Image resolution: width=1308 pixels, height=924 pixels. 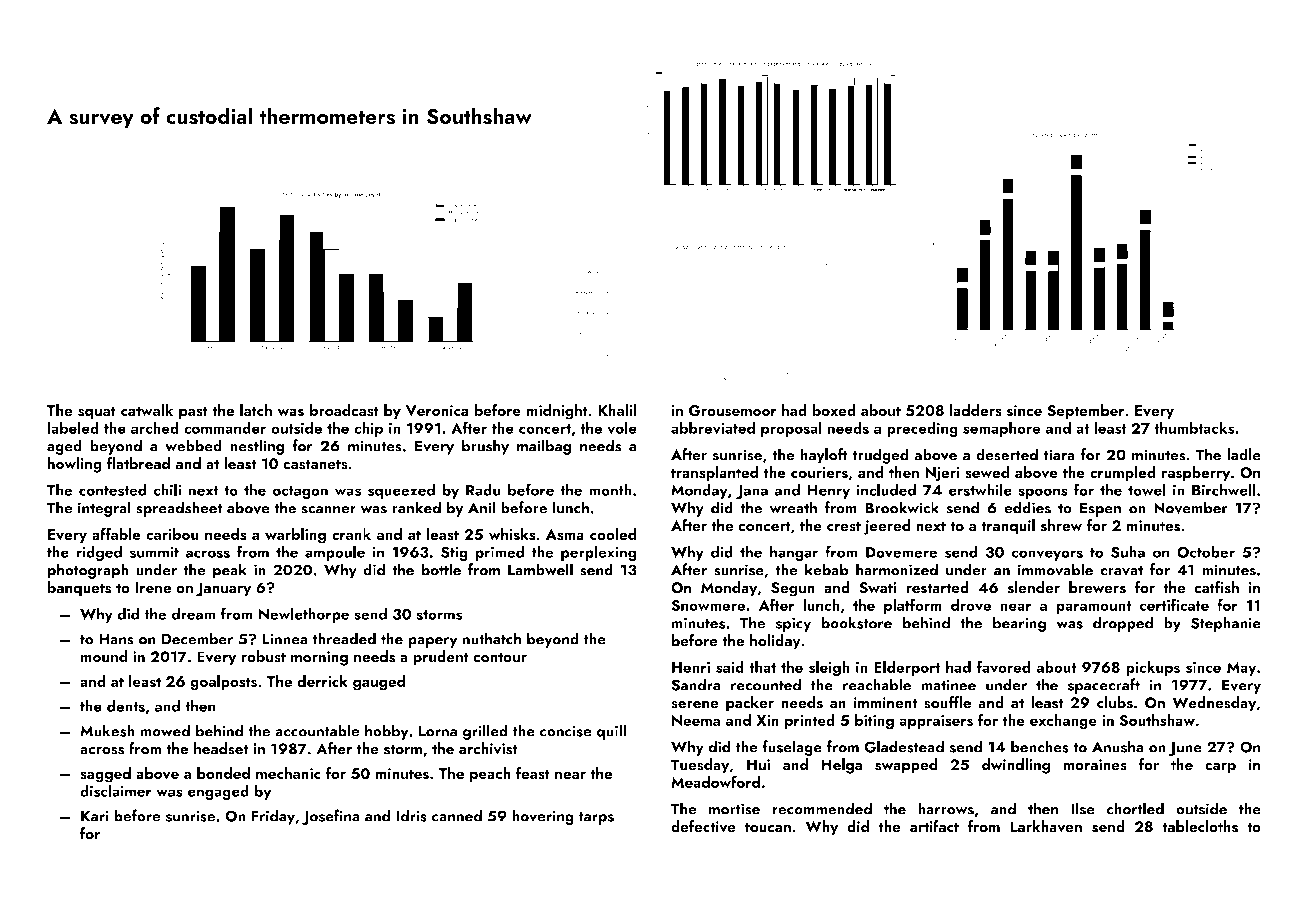 What do you see at coordinates (74, 465) in the page?
I see `howling` at bounding box center [74, 465].
